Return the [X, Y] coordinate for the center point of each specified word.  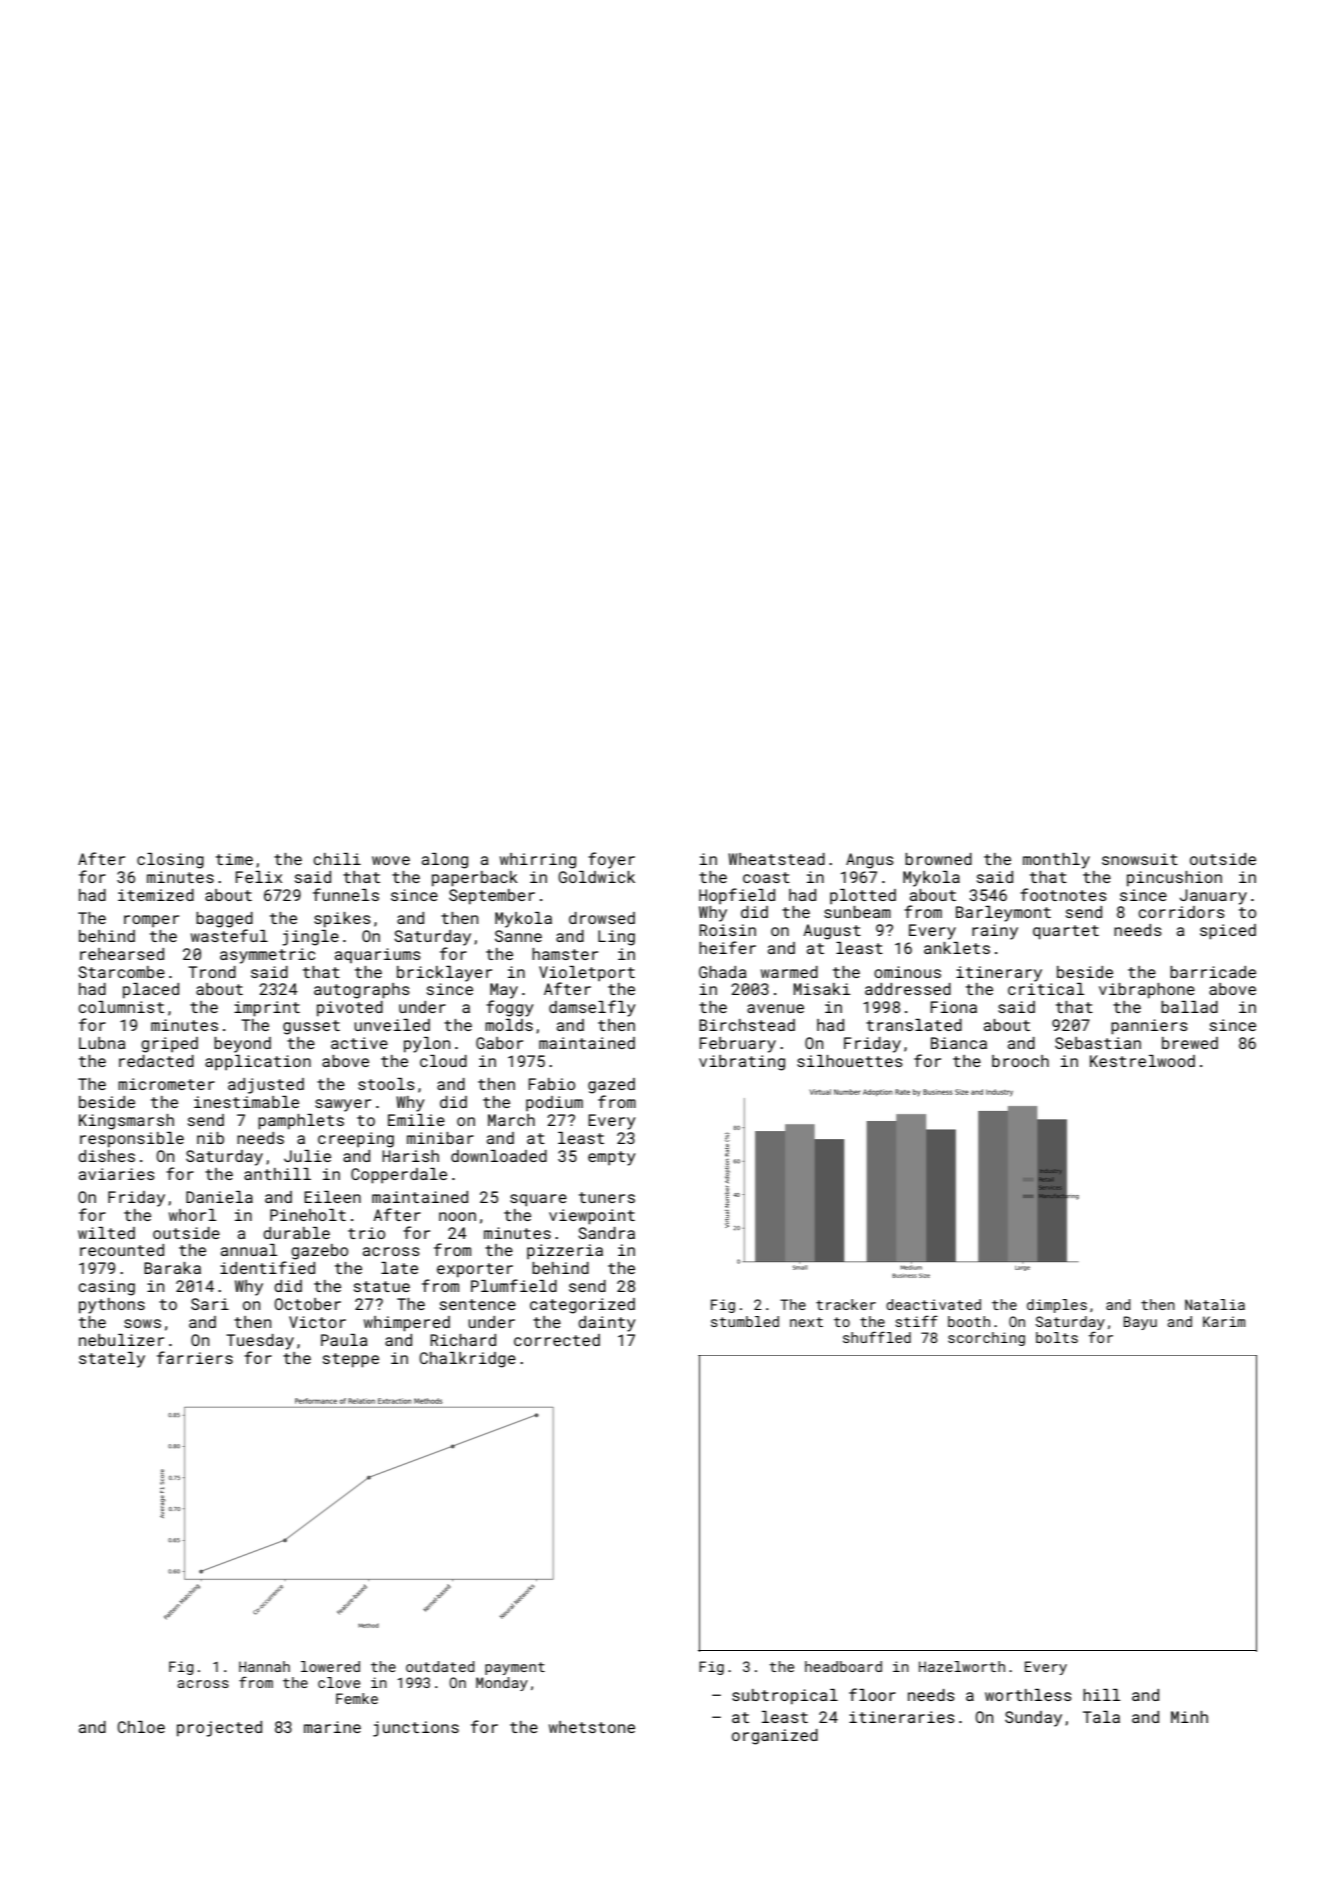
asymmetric [267, 956]
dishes [106, 1156]
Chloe [141, 1727]
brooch [1020, 1061]
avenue [775, 1008]
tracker [846, 1304]
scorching [986, 1339]
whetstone [592, 1727]
